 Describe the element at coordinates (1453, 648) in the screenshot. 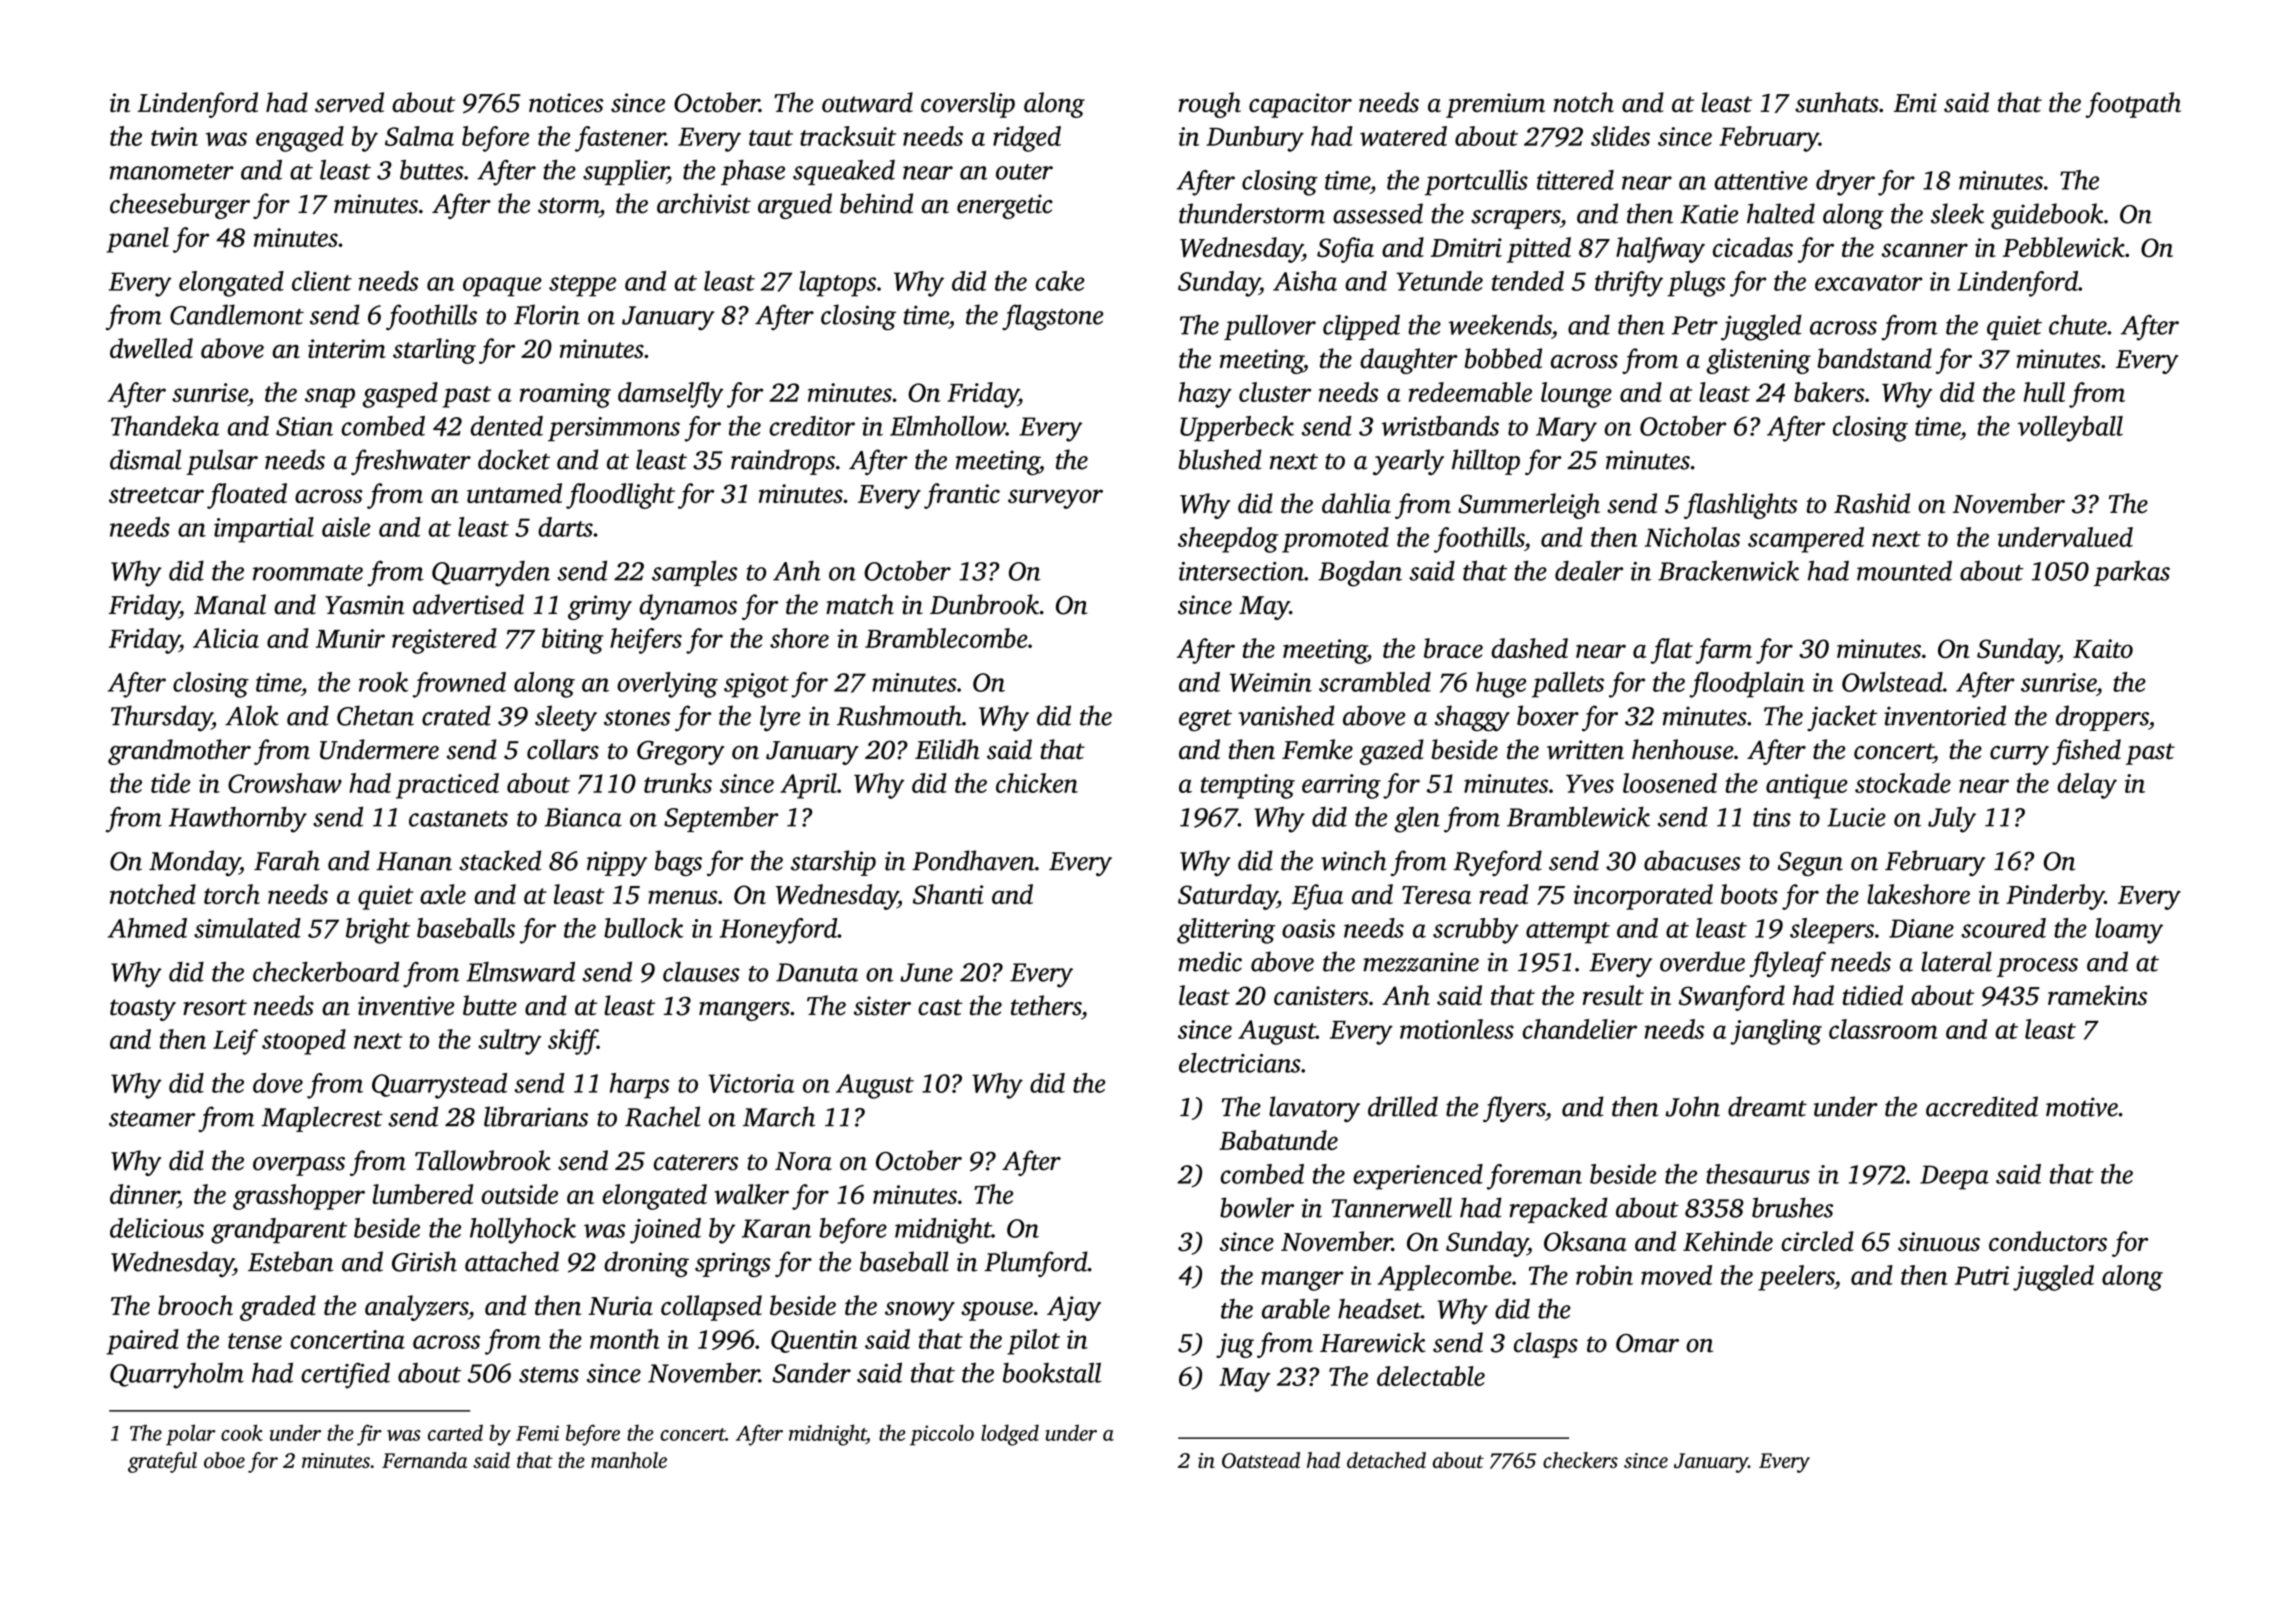

I see `brace` at that location.
